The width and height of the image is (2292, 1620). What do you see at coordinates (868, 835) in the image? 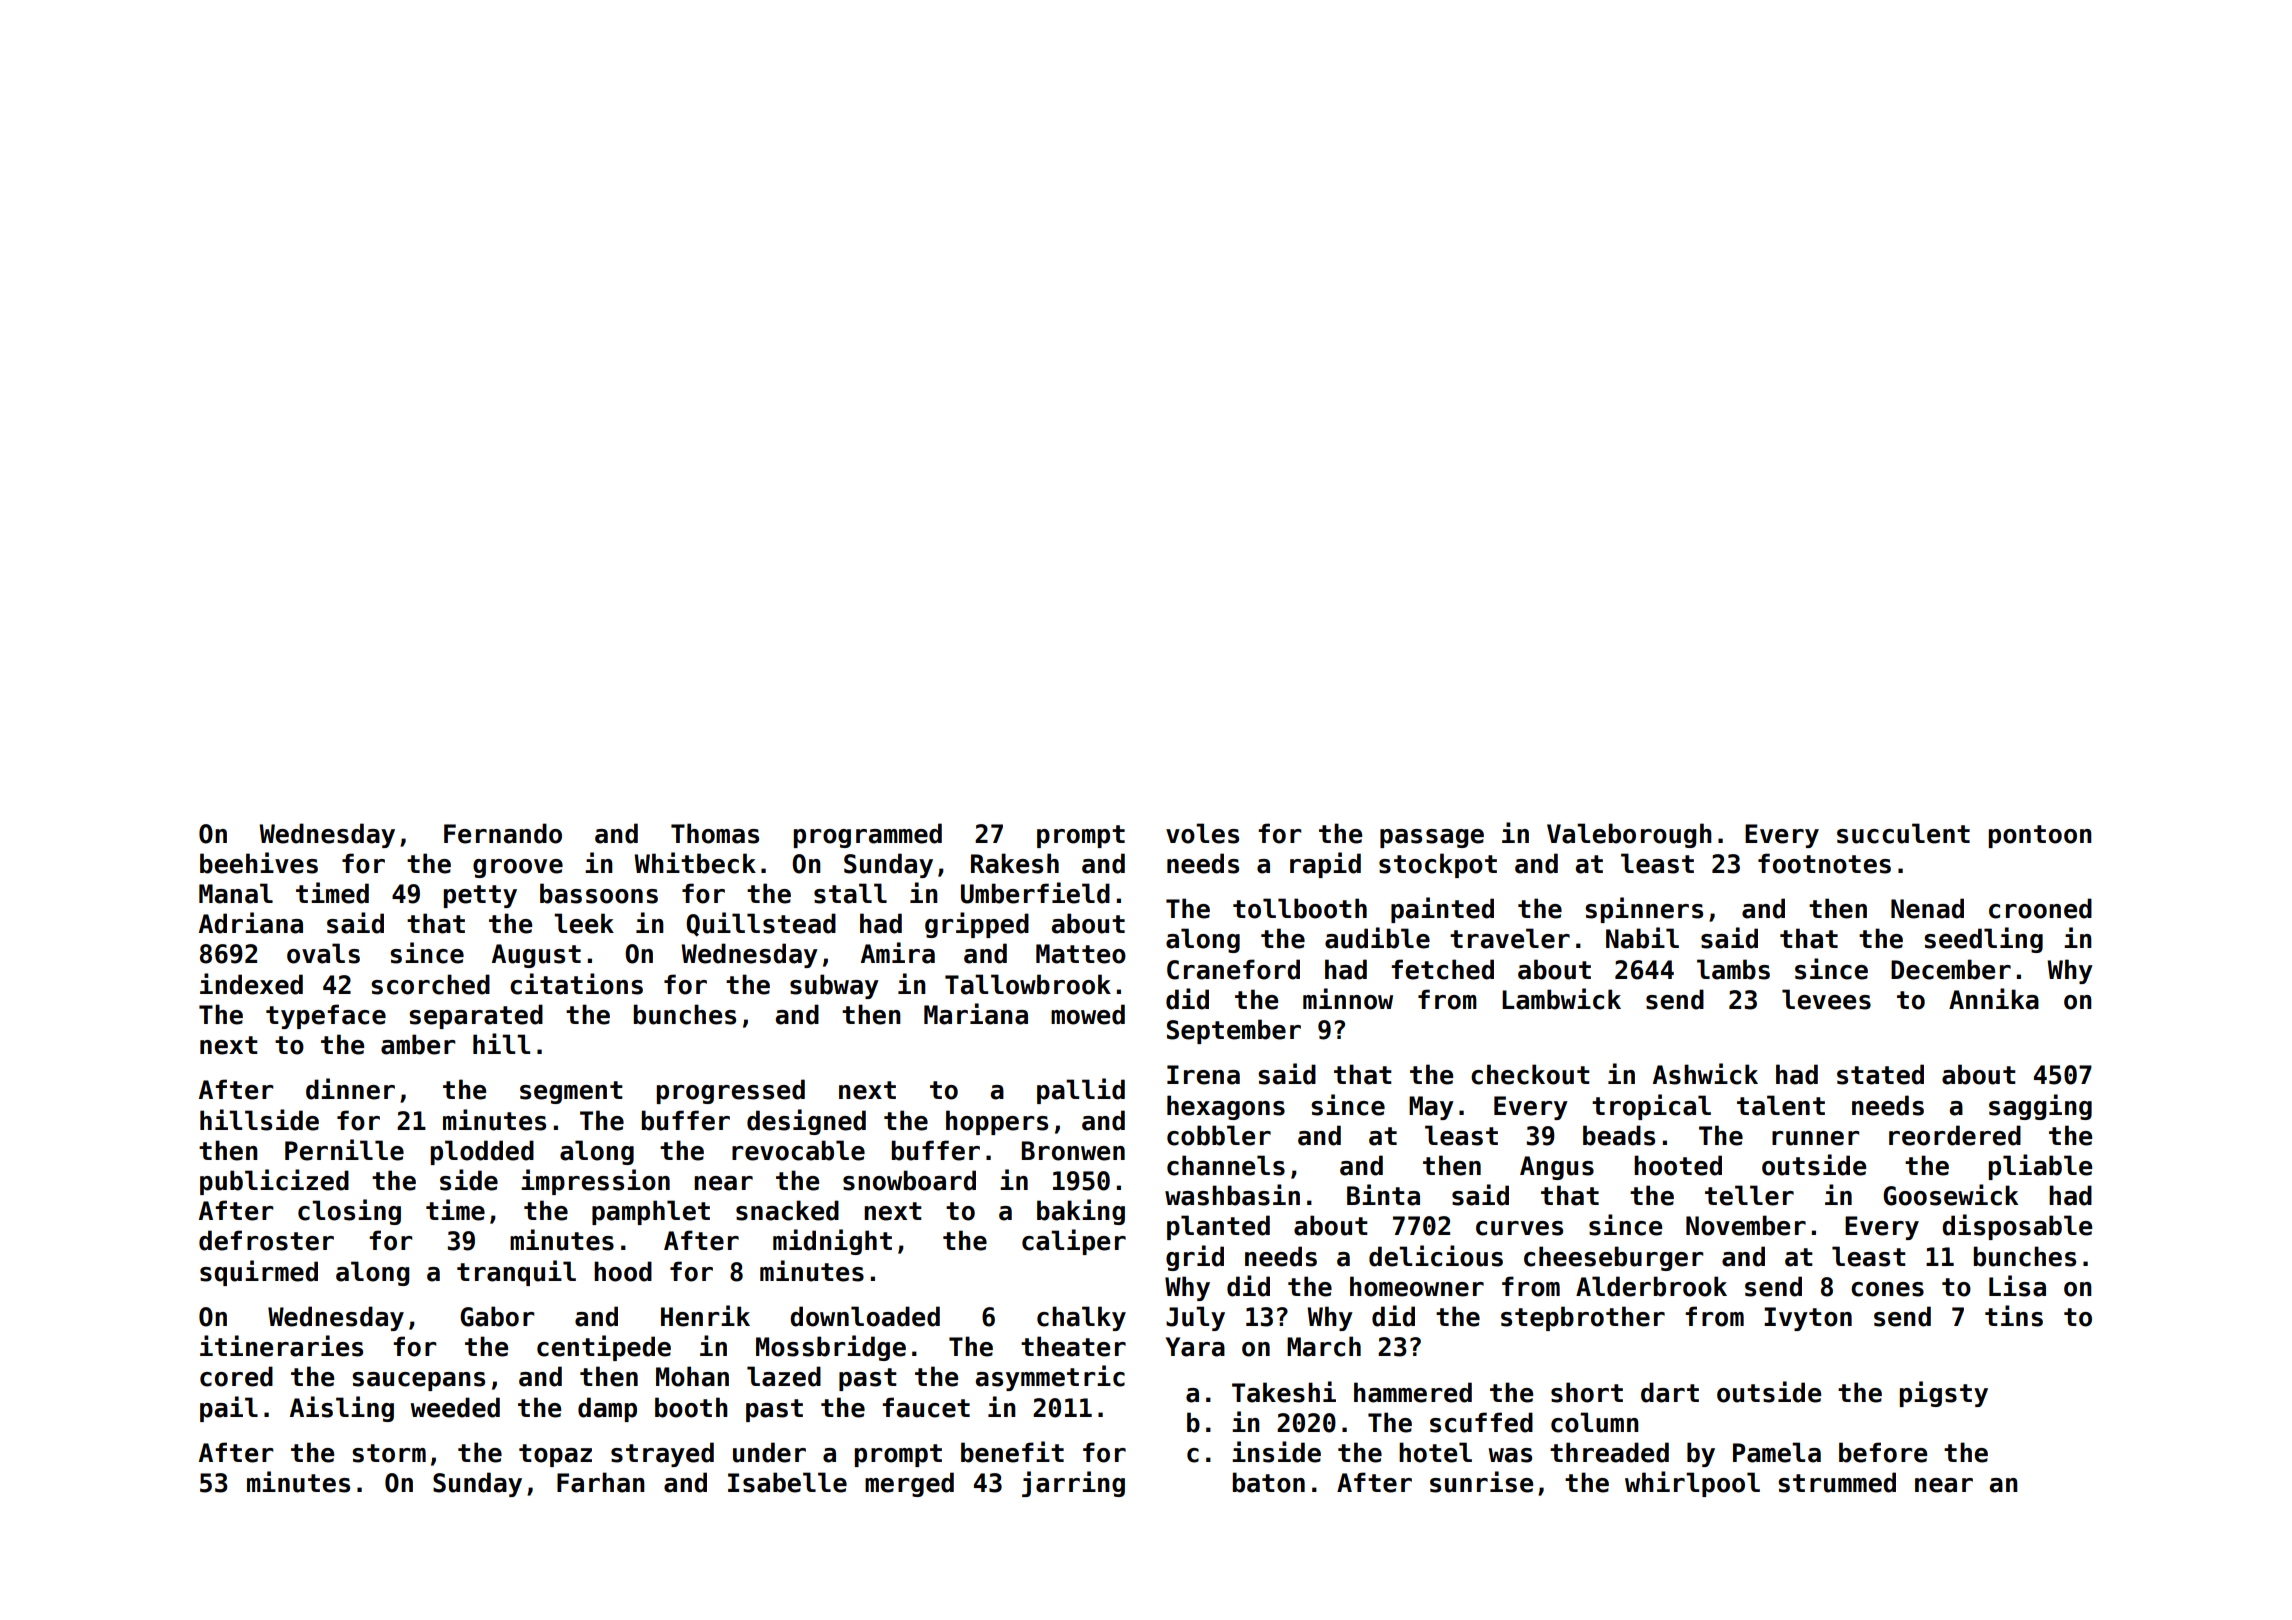
I see `programmed` at bounding box center [868, 835].
